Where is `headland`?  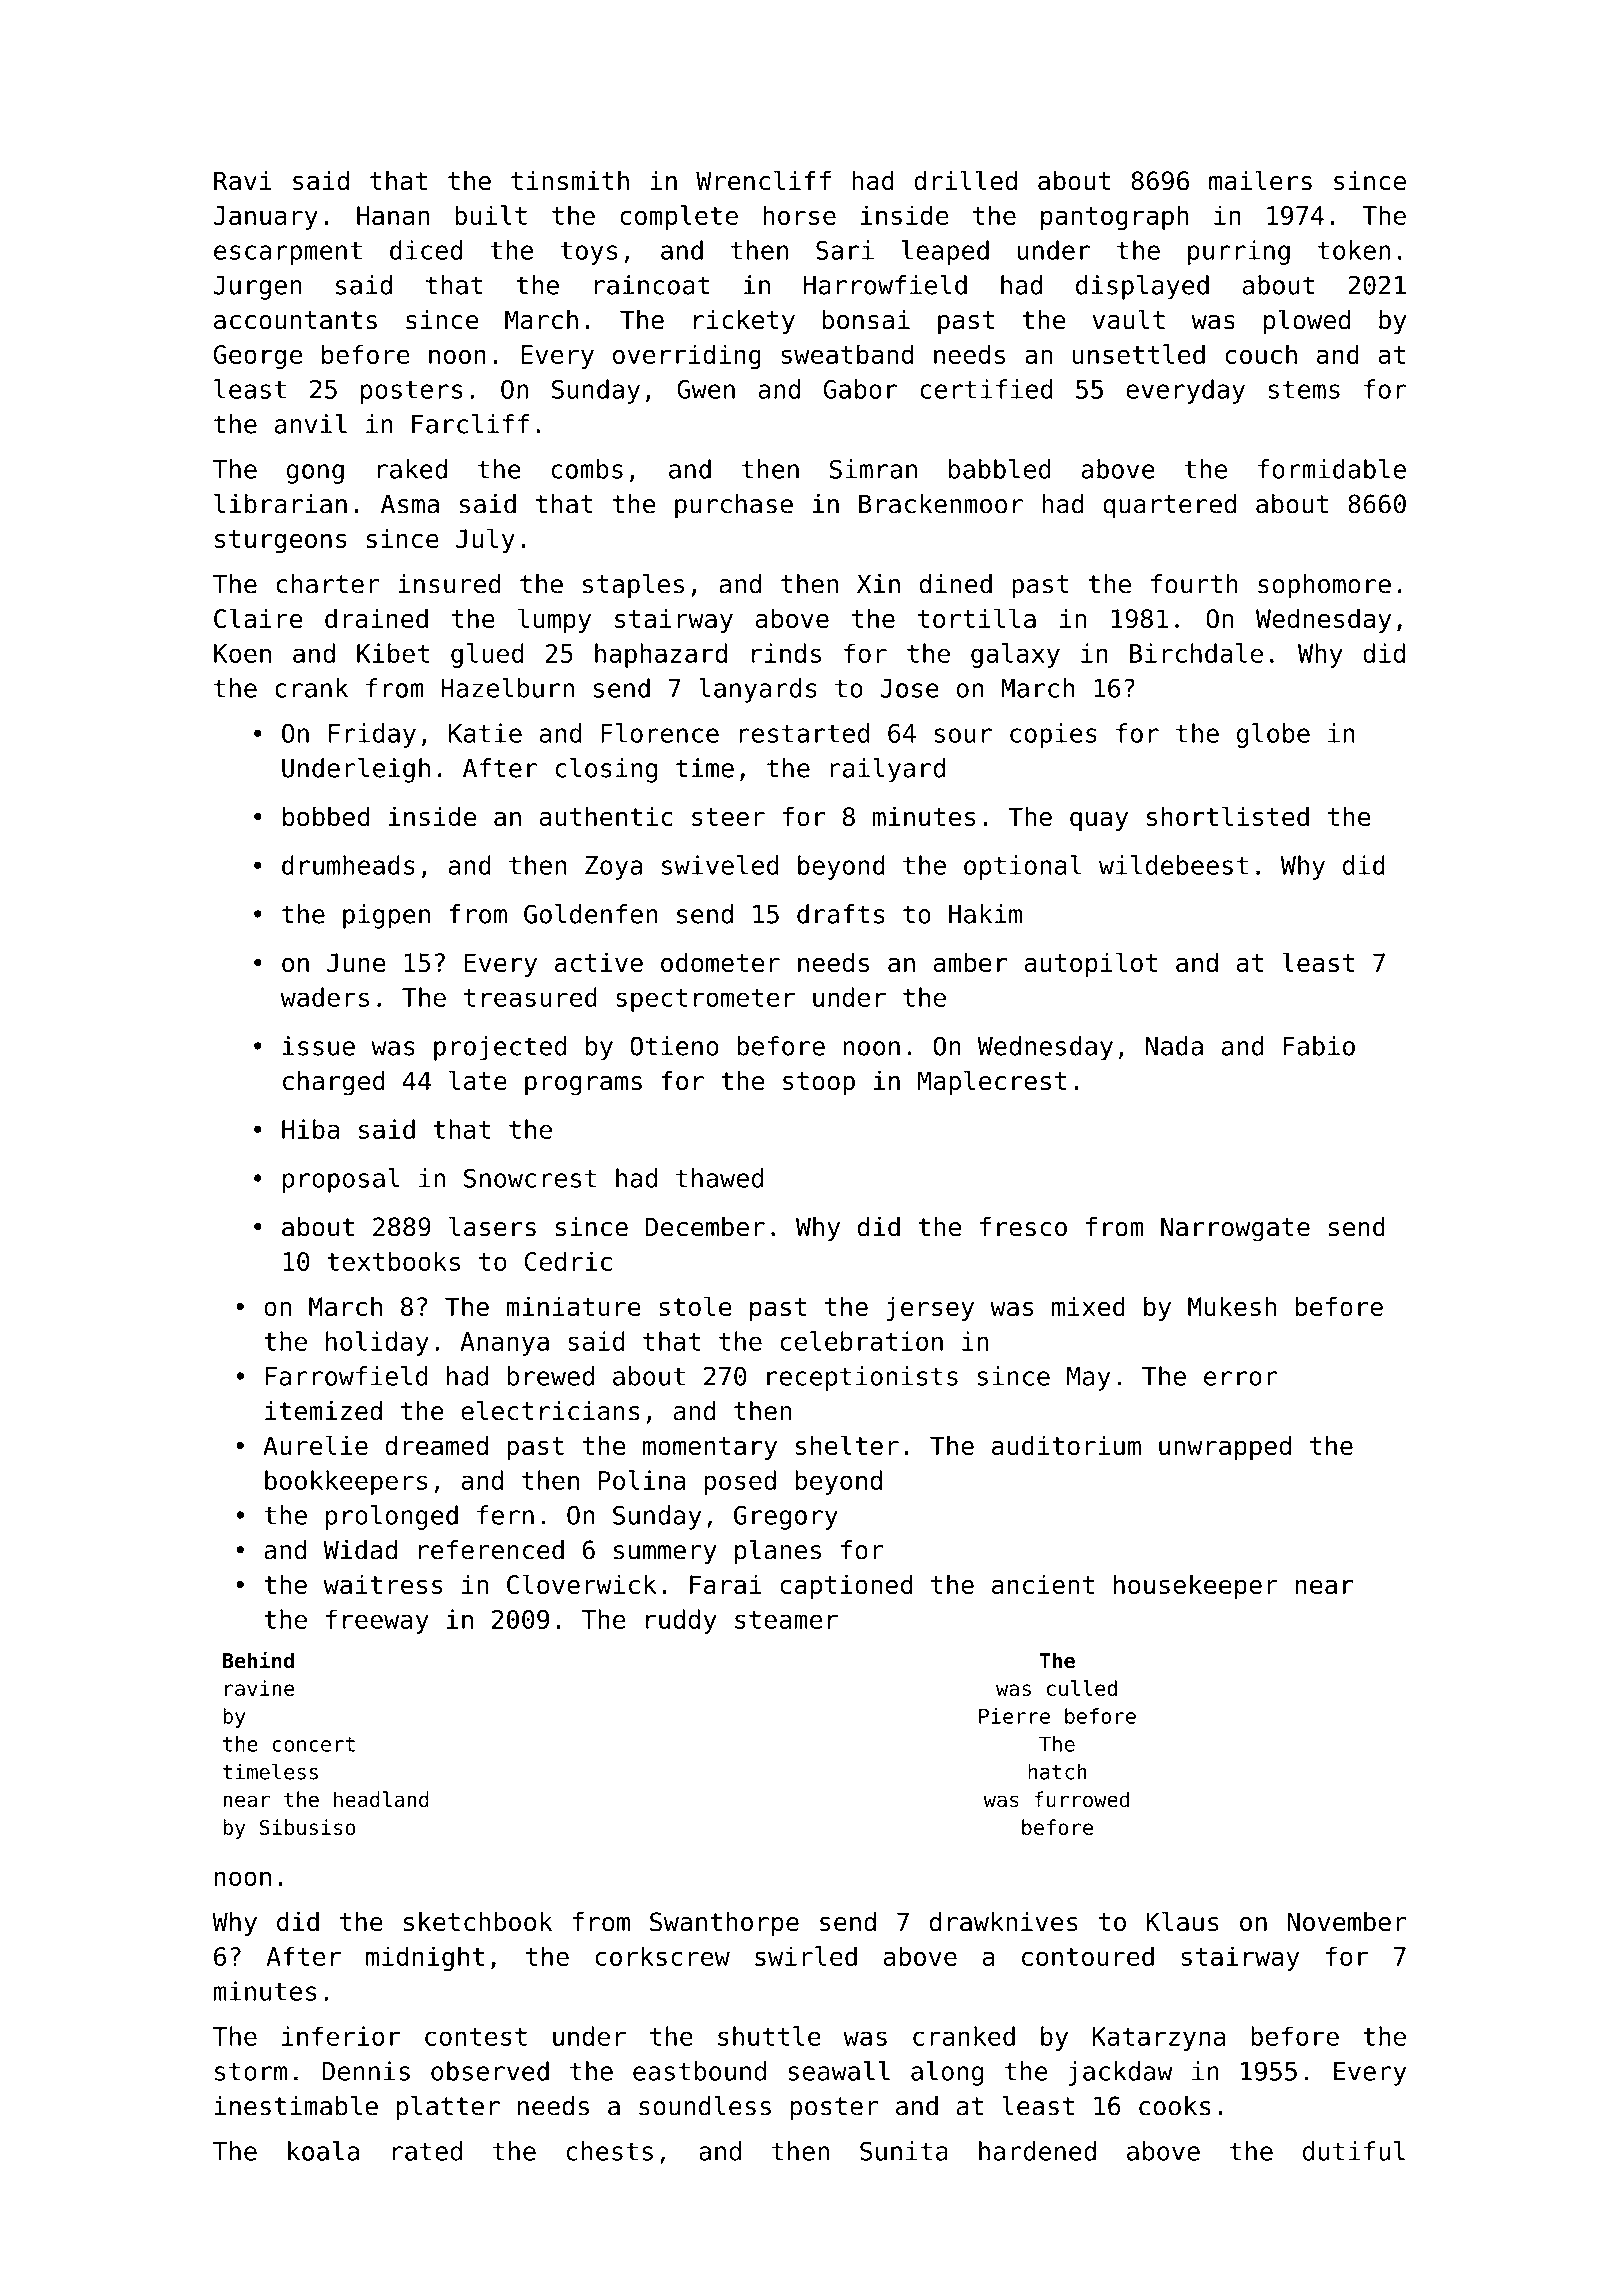
headland is located at coordinates (381, 1799).
